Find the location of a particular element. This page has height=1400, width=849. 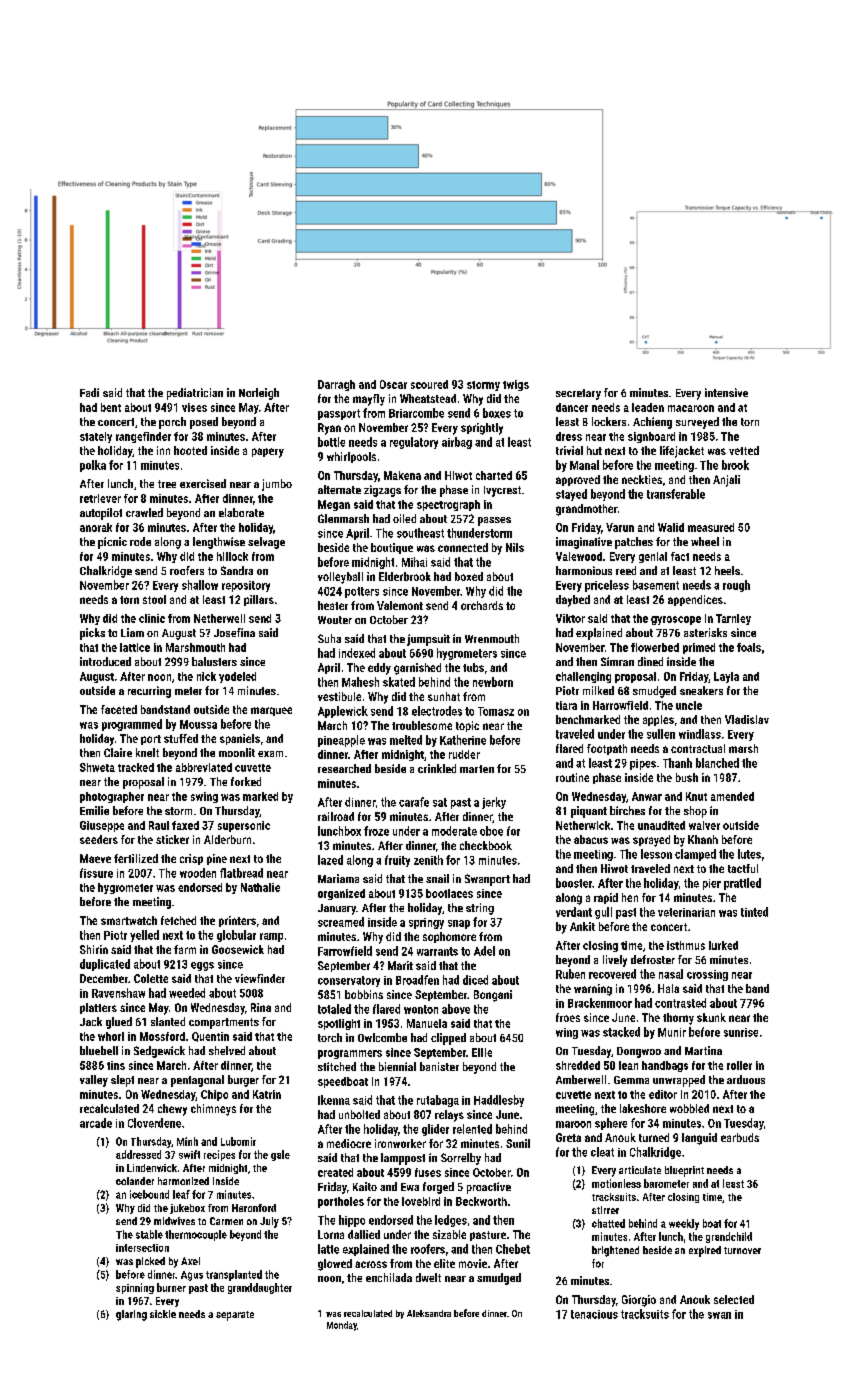

stately is located at coordinates (96, 437).
